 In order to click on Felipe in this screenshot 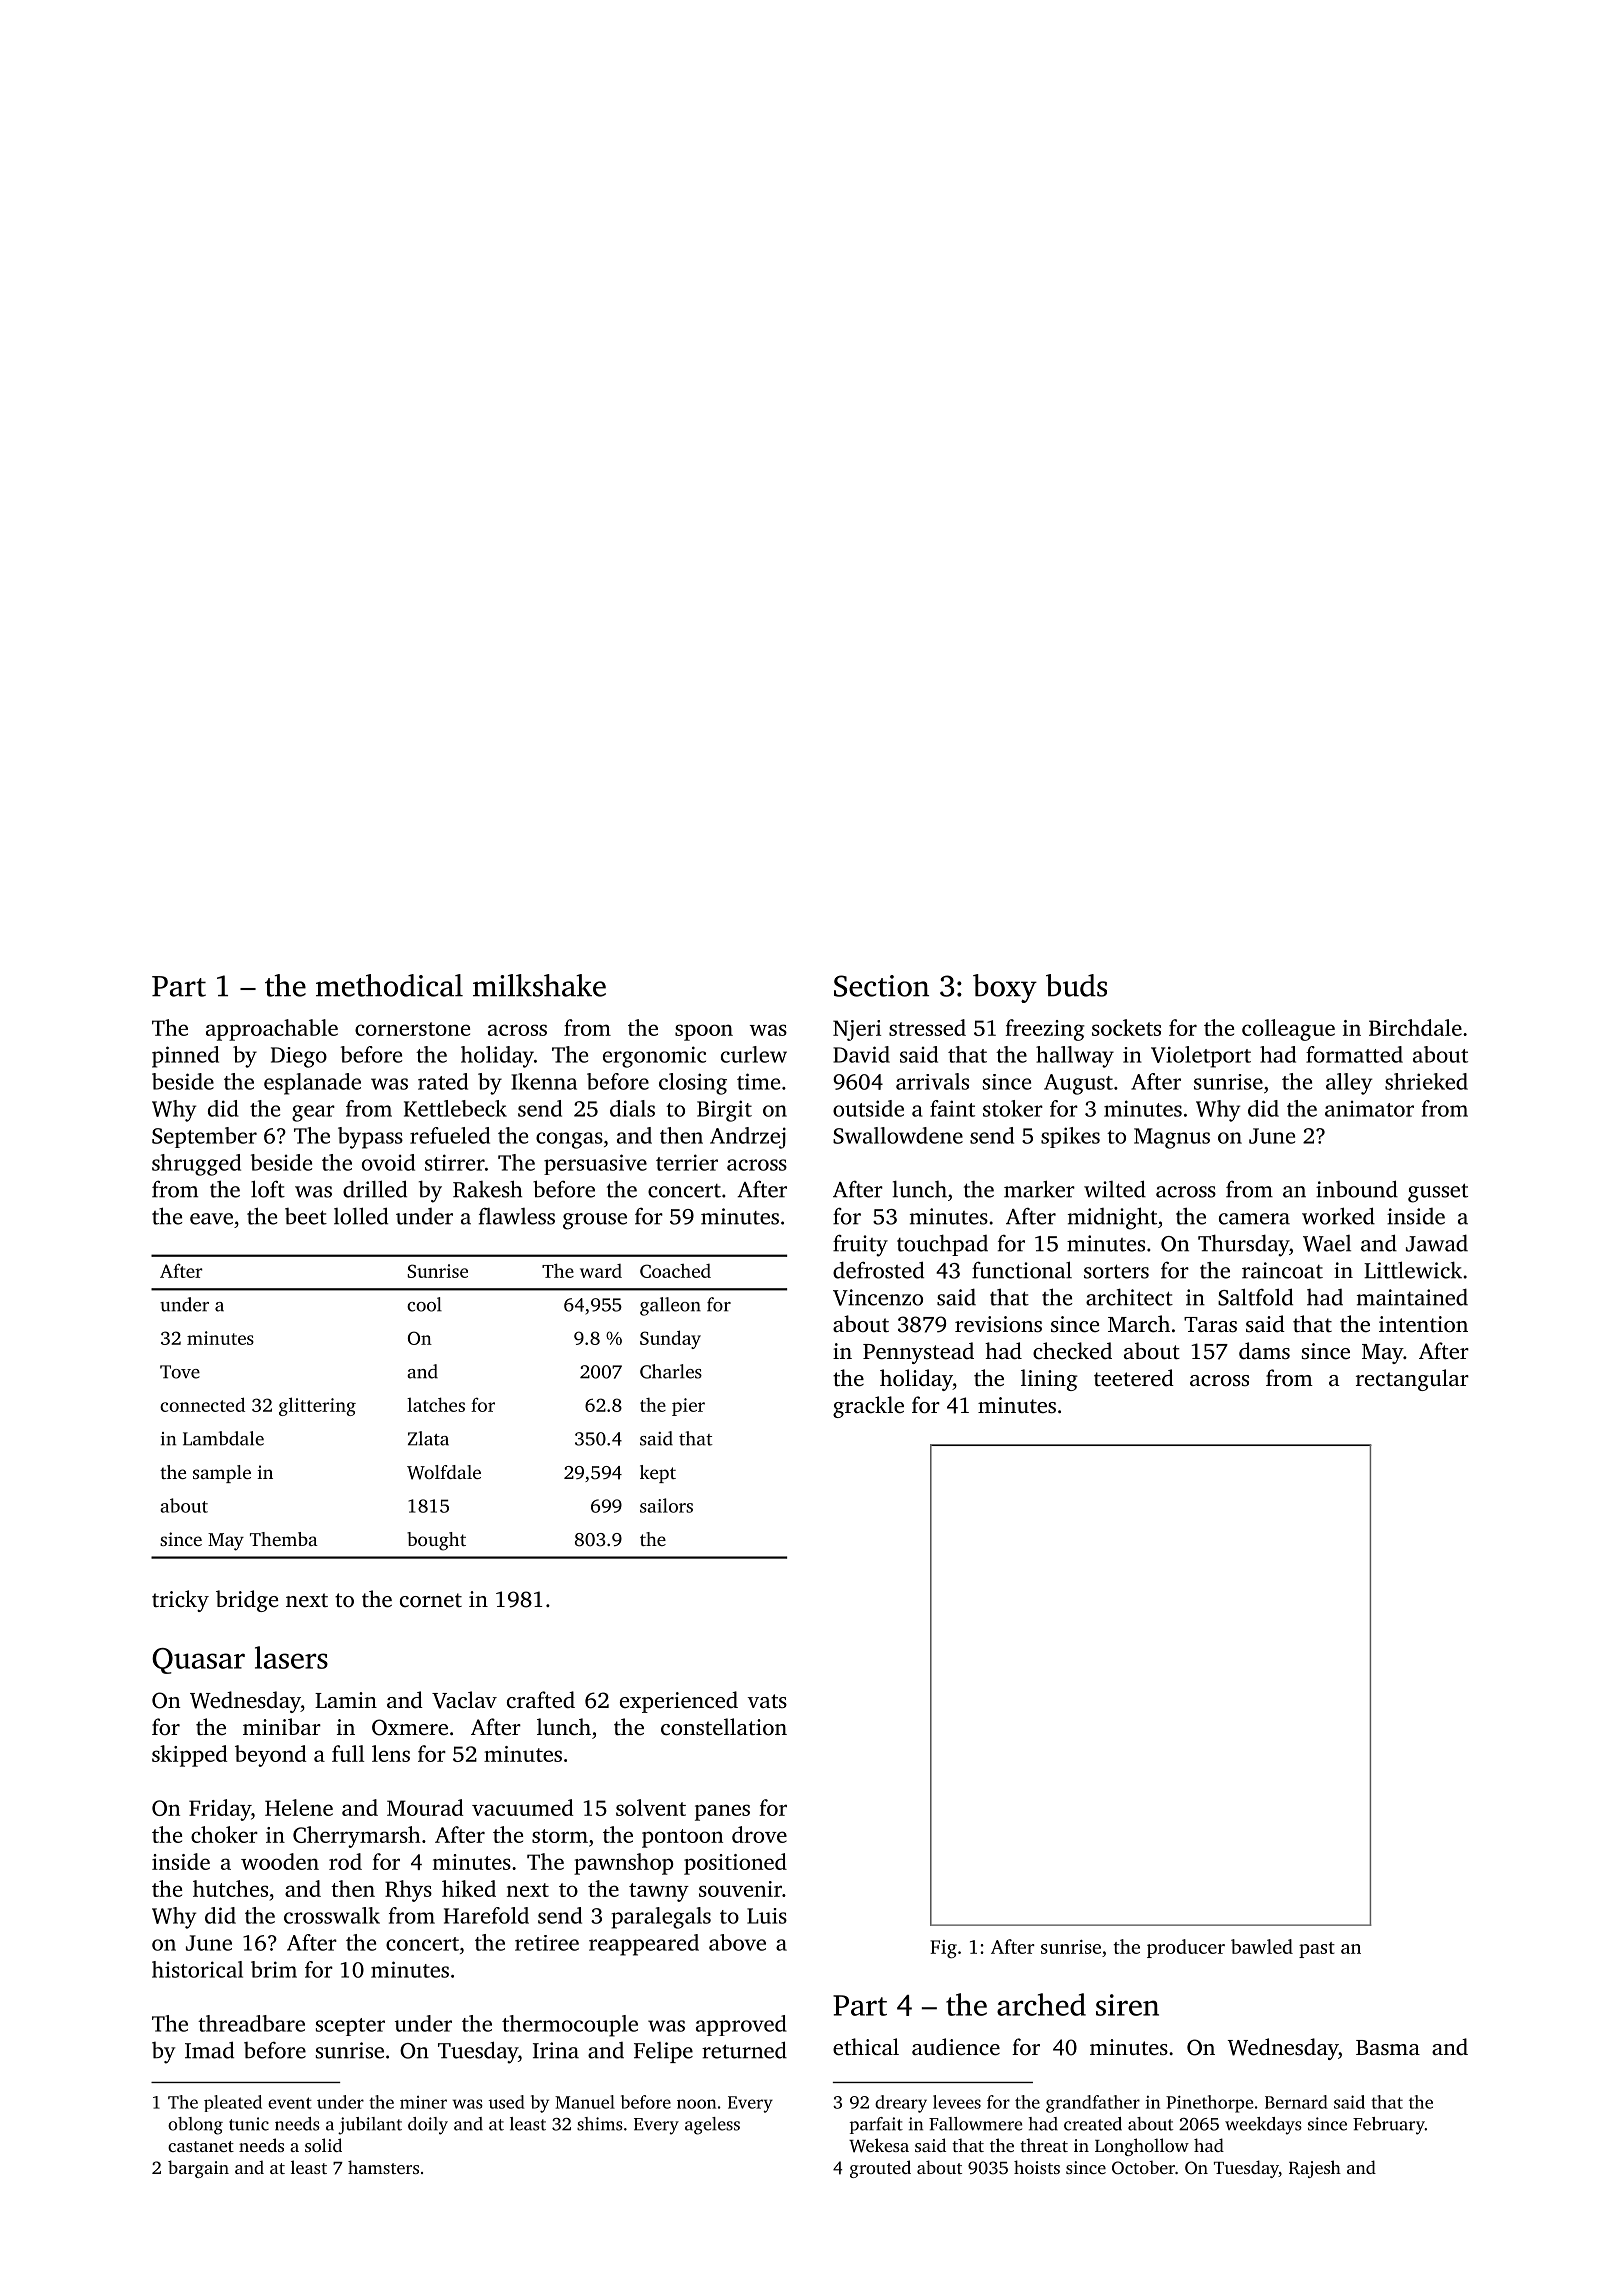, I will do `click(663, 2052)`.
